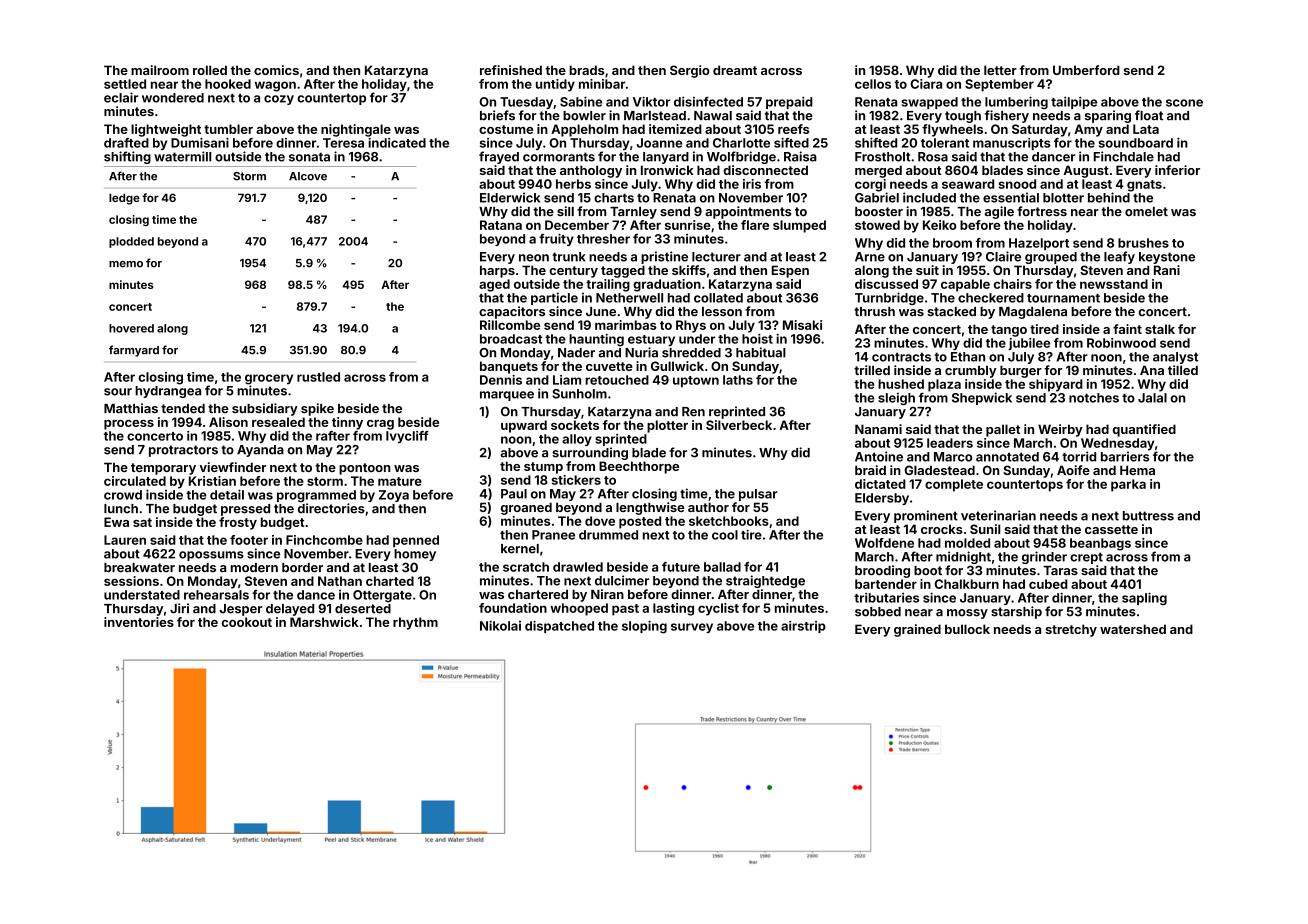 The width and height of the page is (1308, 924). I want to click on annotated, so click(1007, 457).
